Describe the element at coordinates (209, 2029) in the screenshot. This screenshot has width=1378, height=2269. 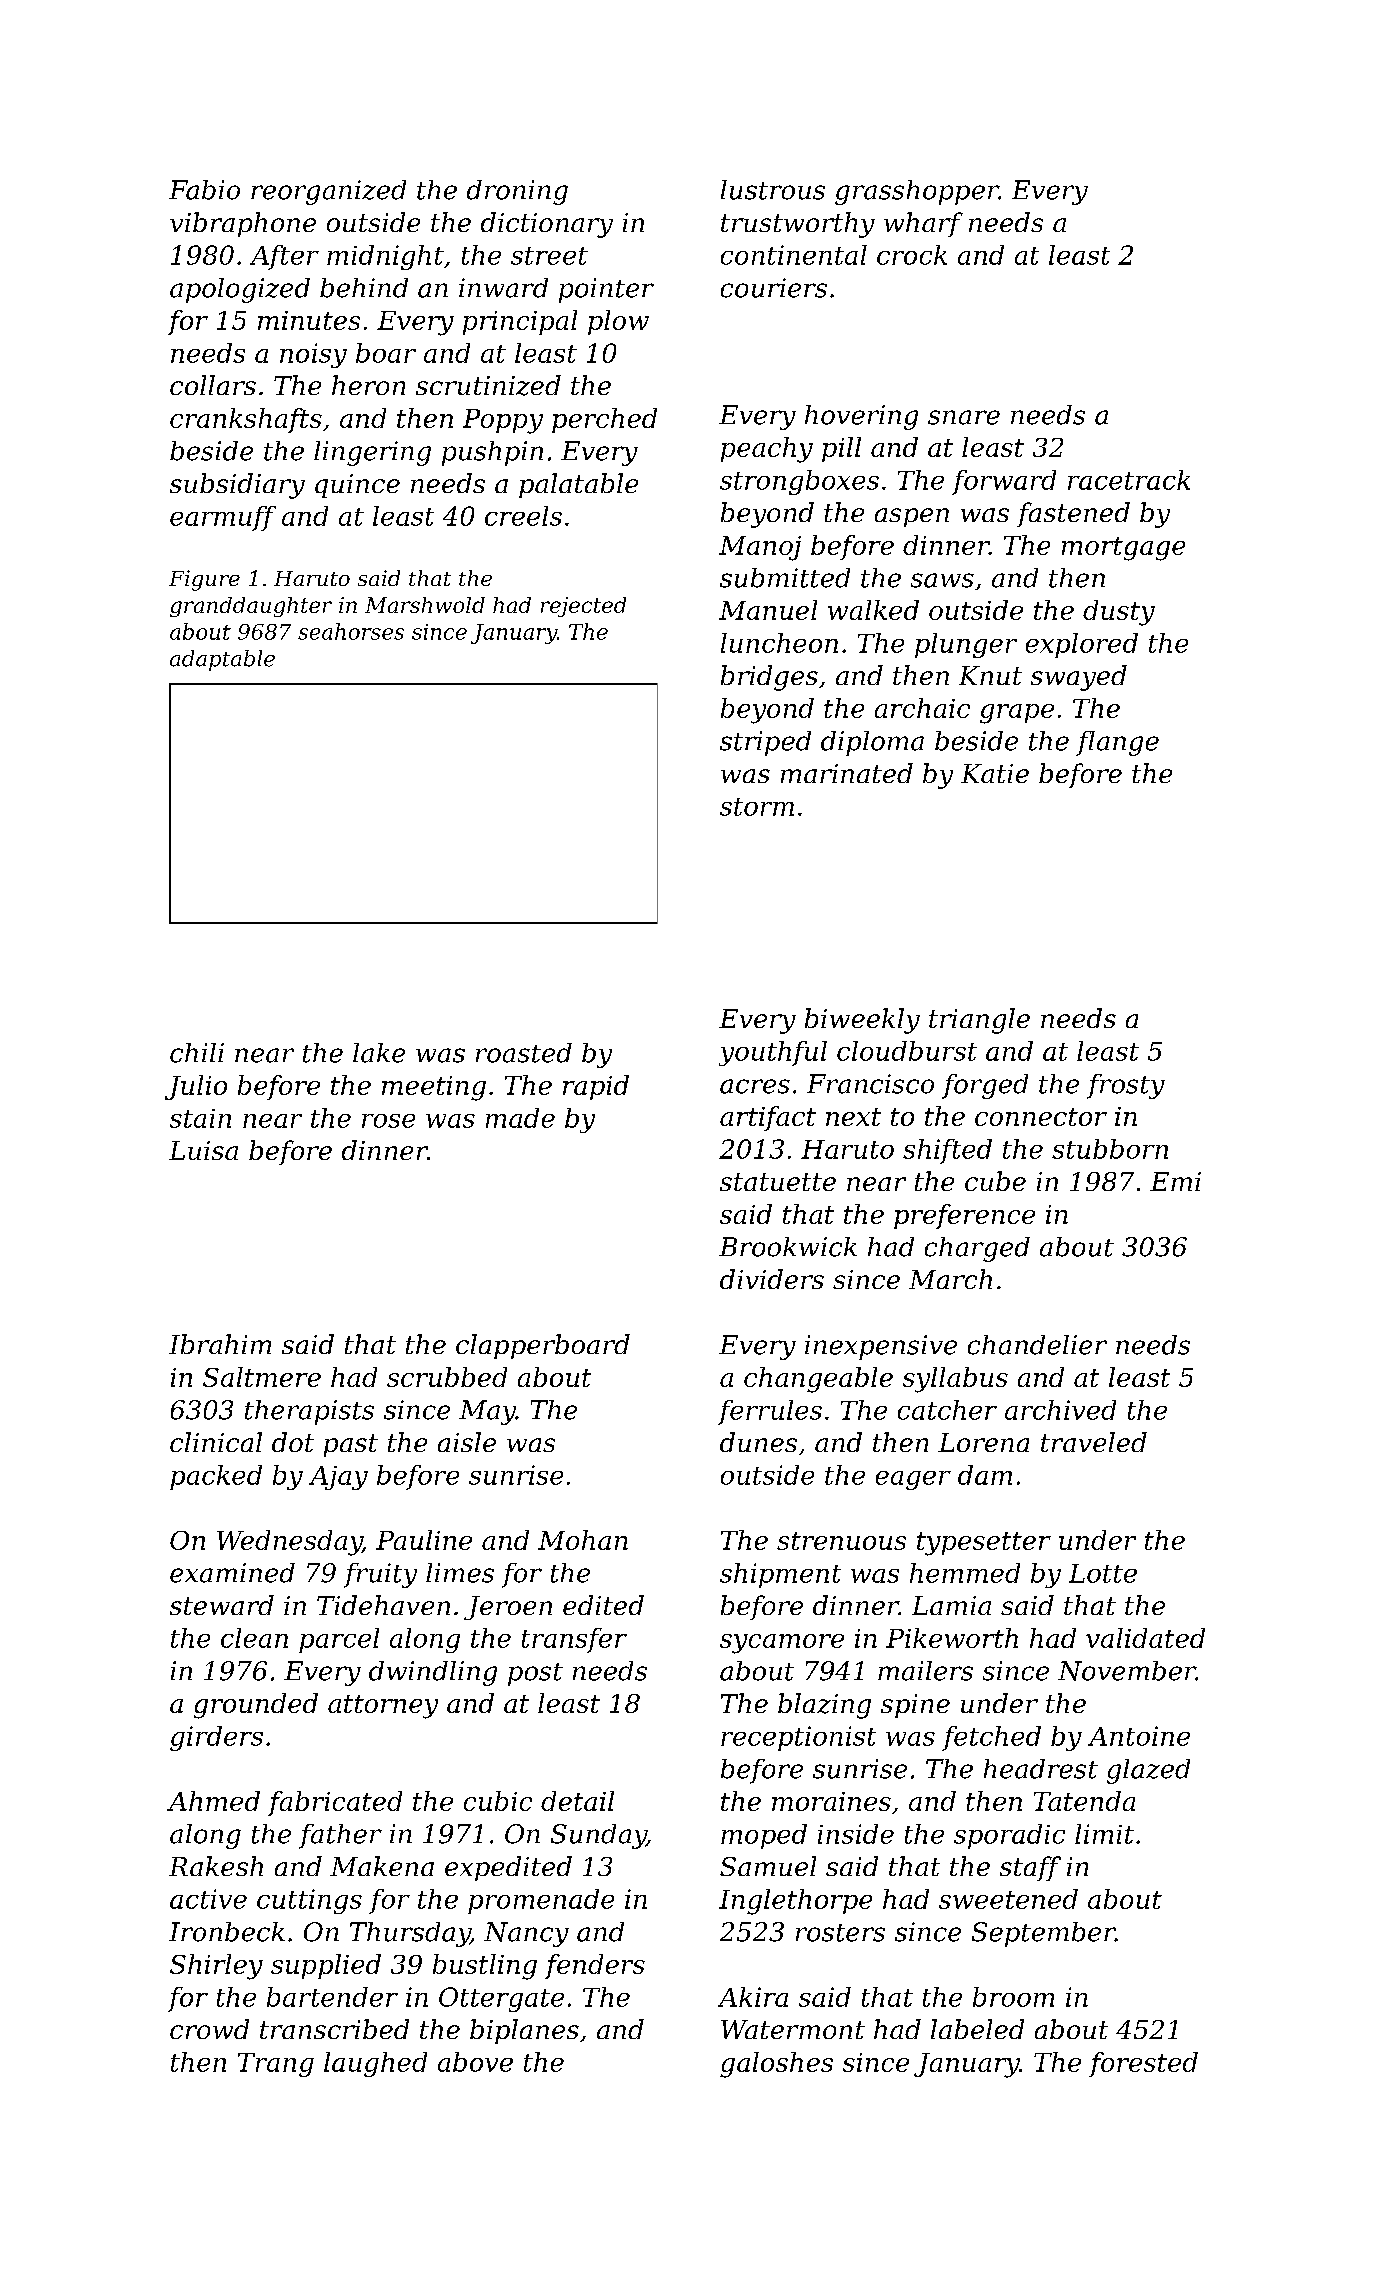
I see `crowd` at that location.
